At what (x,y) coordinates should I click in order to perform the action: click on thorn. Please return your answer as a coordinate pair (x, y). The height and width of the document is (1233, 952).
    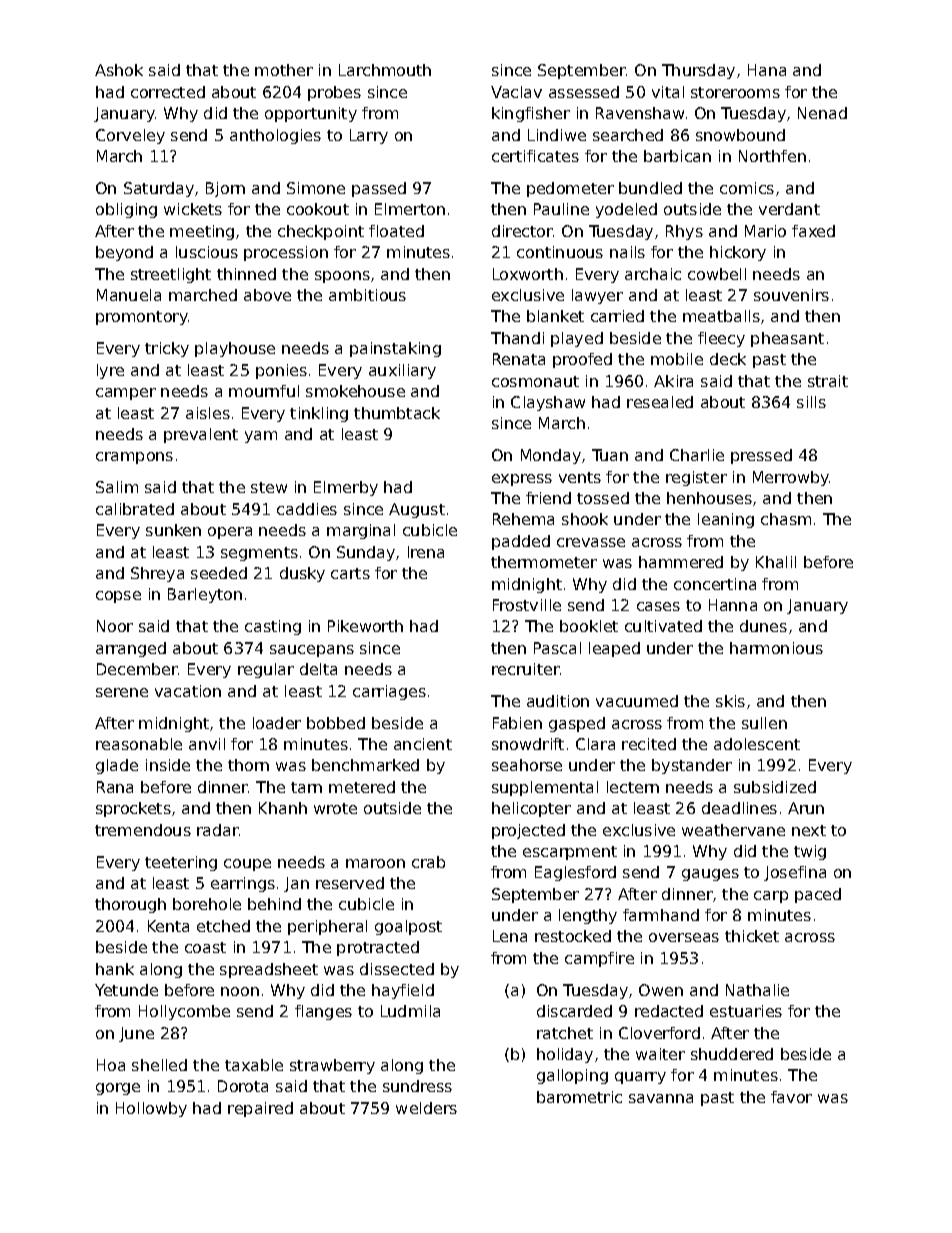
    Looking at the image, I should click on (248, 765).
